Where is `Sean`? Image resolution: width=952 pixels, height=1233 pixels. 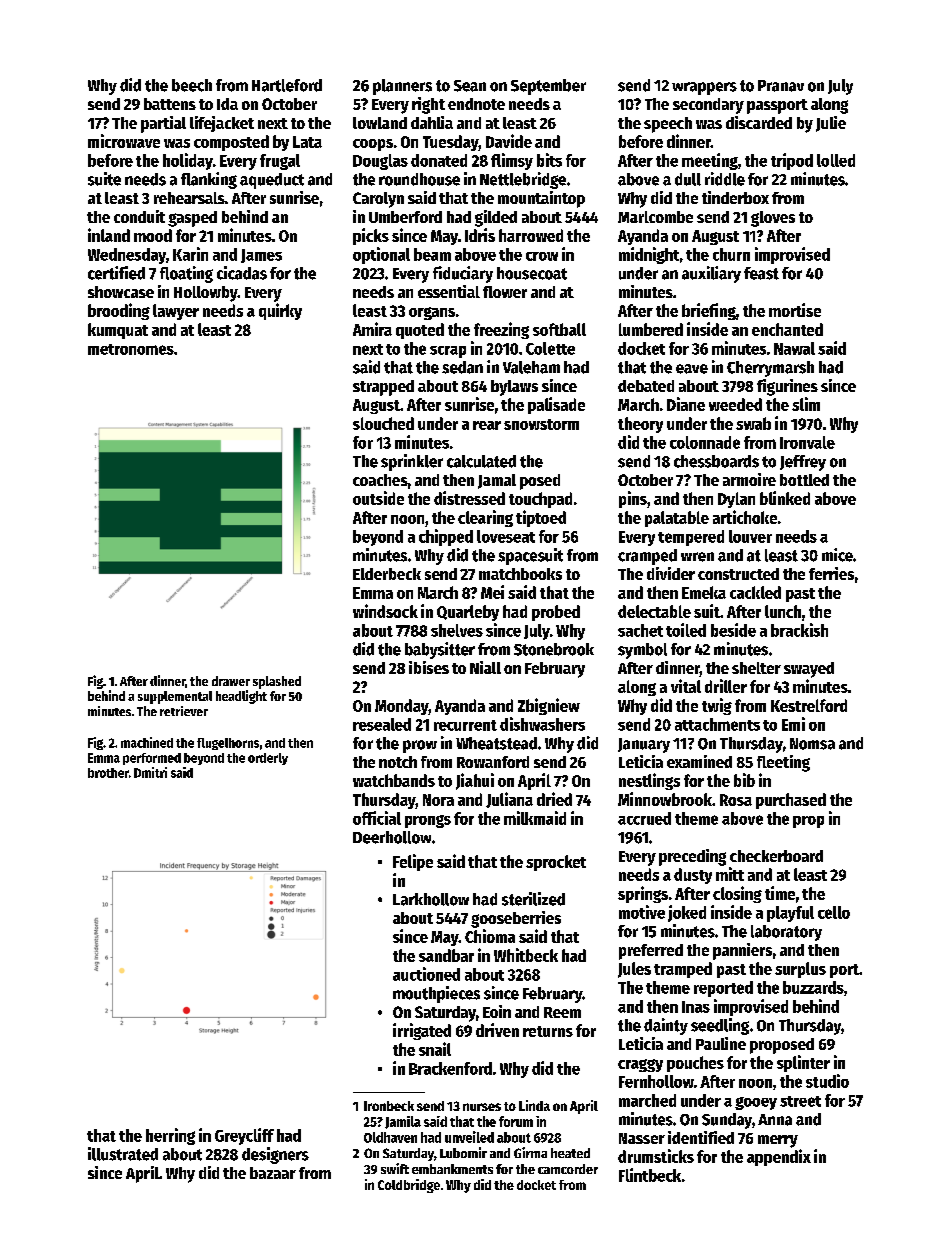 Sean is located at coordinates (470, 86).
